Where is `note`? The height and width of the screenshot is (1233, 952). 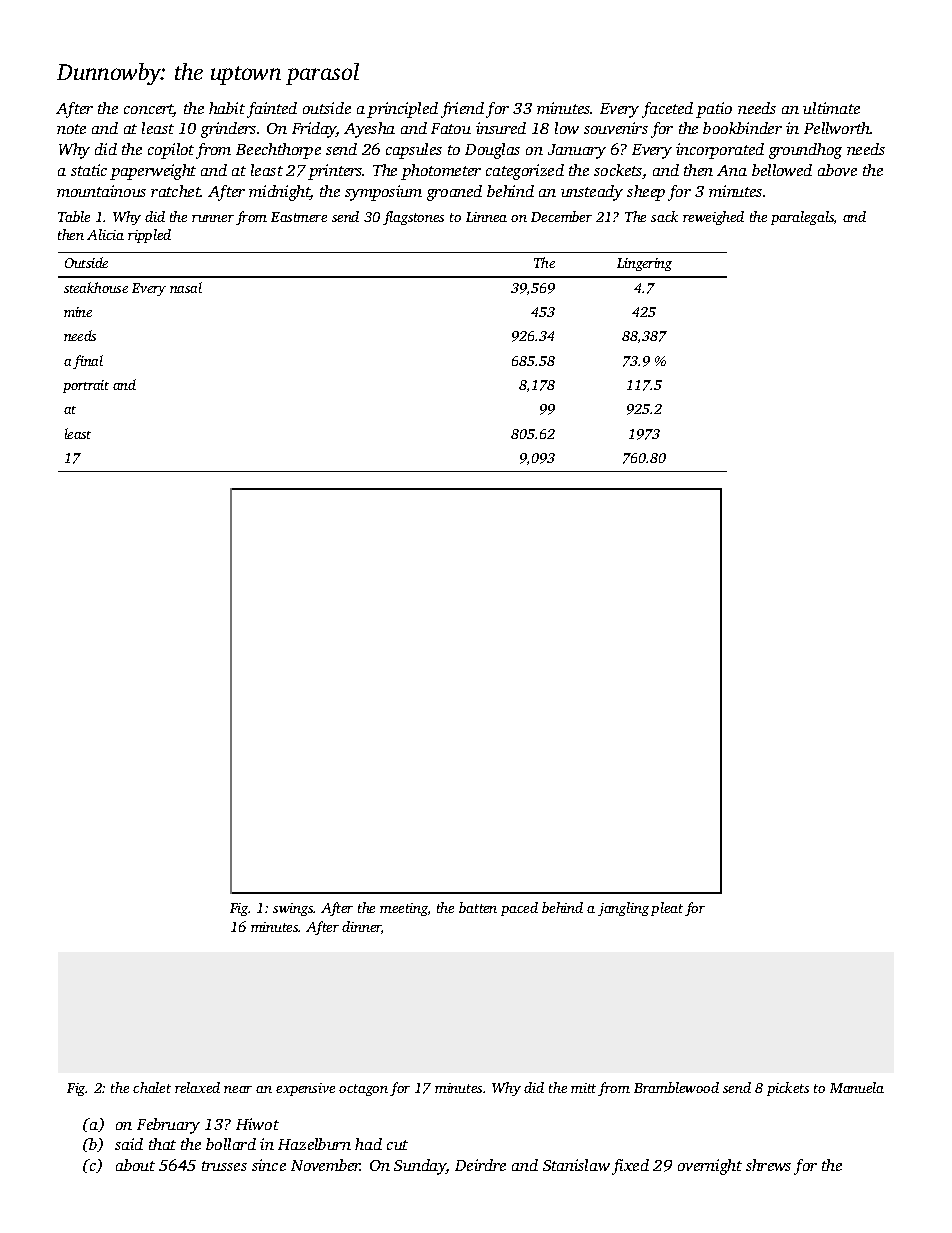 note is located at coordinates (71, 129).
